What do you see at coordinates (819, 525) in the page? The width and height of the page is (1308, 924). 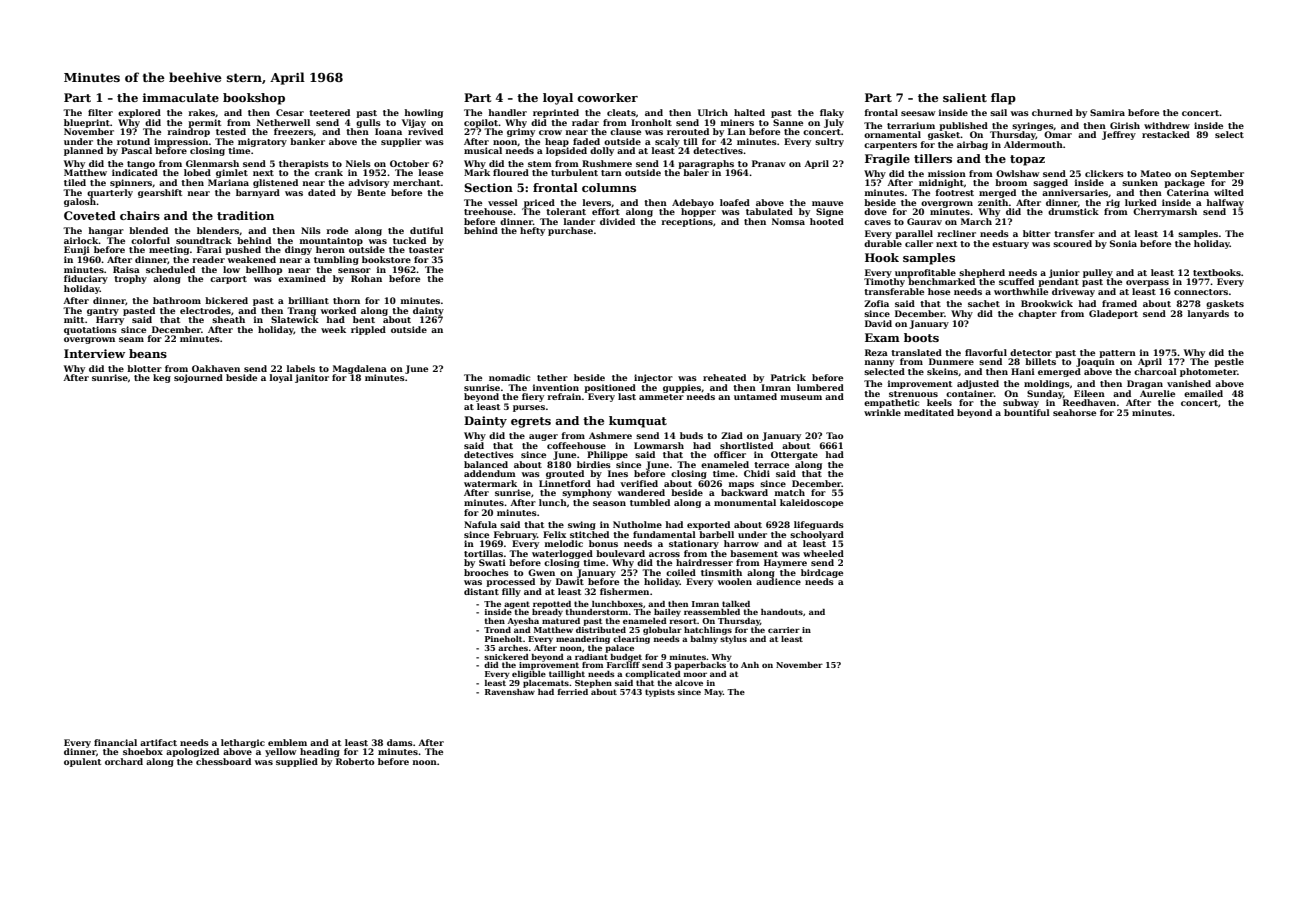 I see `lifeguards` at bounding box center [819, 525].
